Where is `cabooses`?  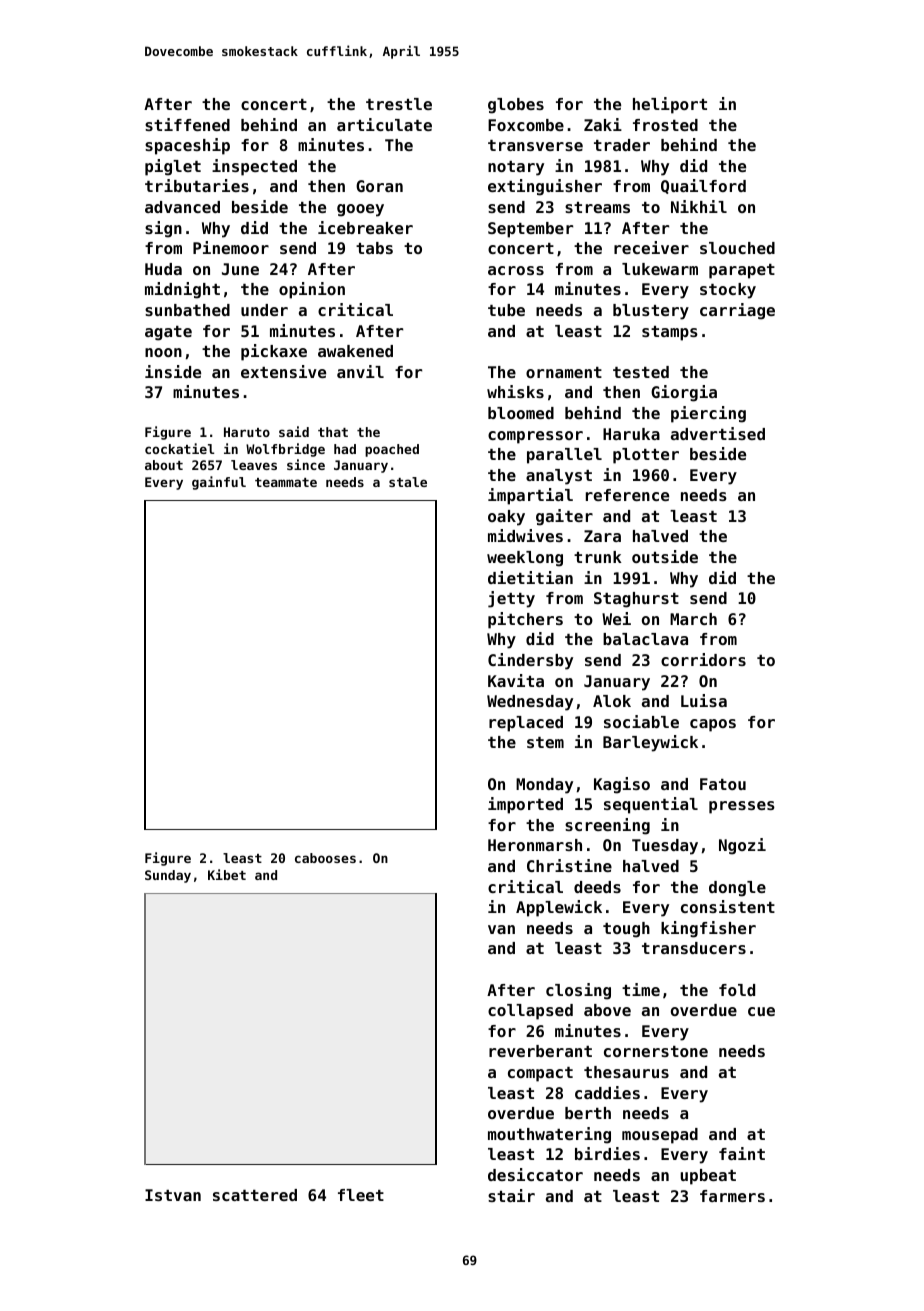 cabooses is located at coordinates (325, 858).
